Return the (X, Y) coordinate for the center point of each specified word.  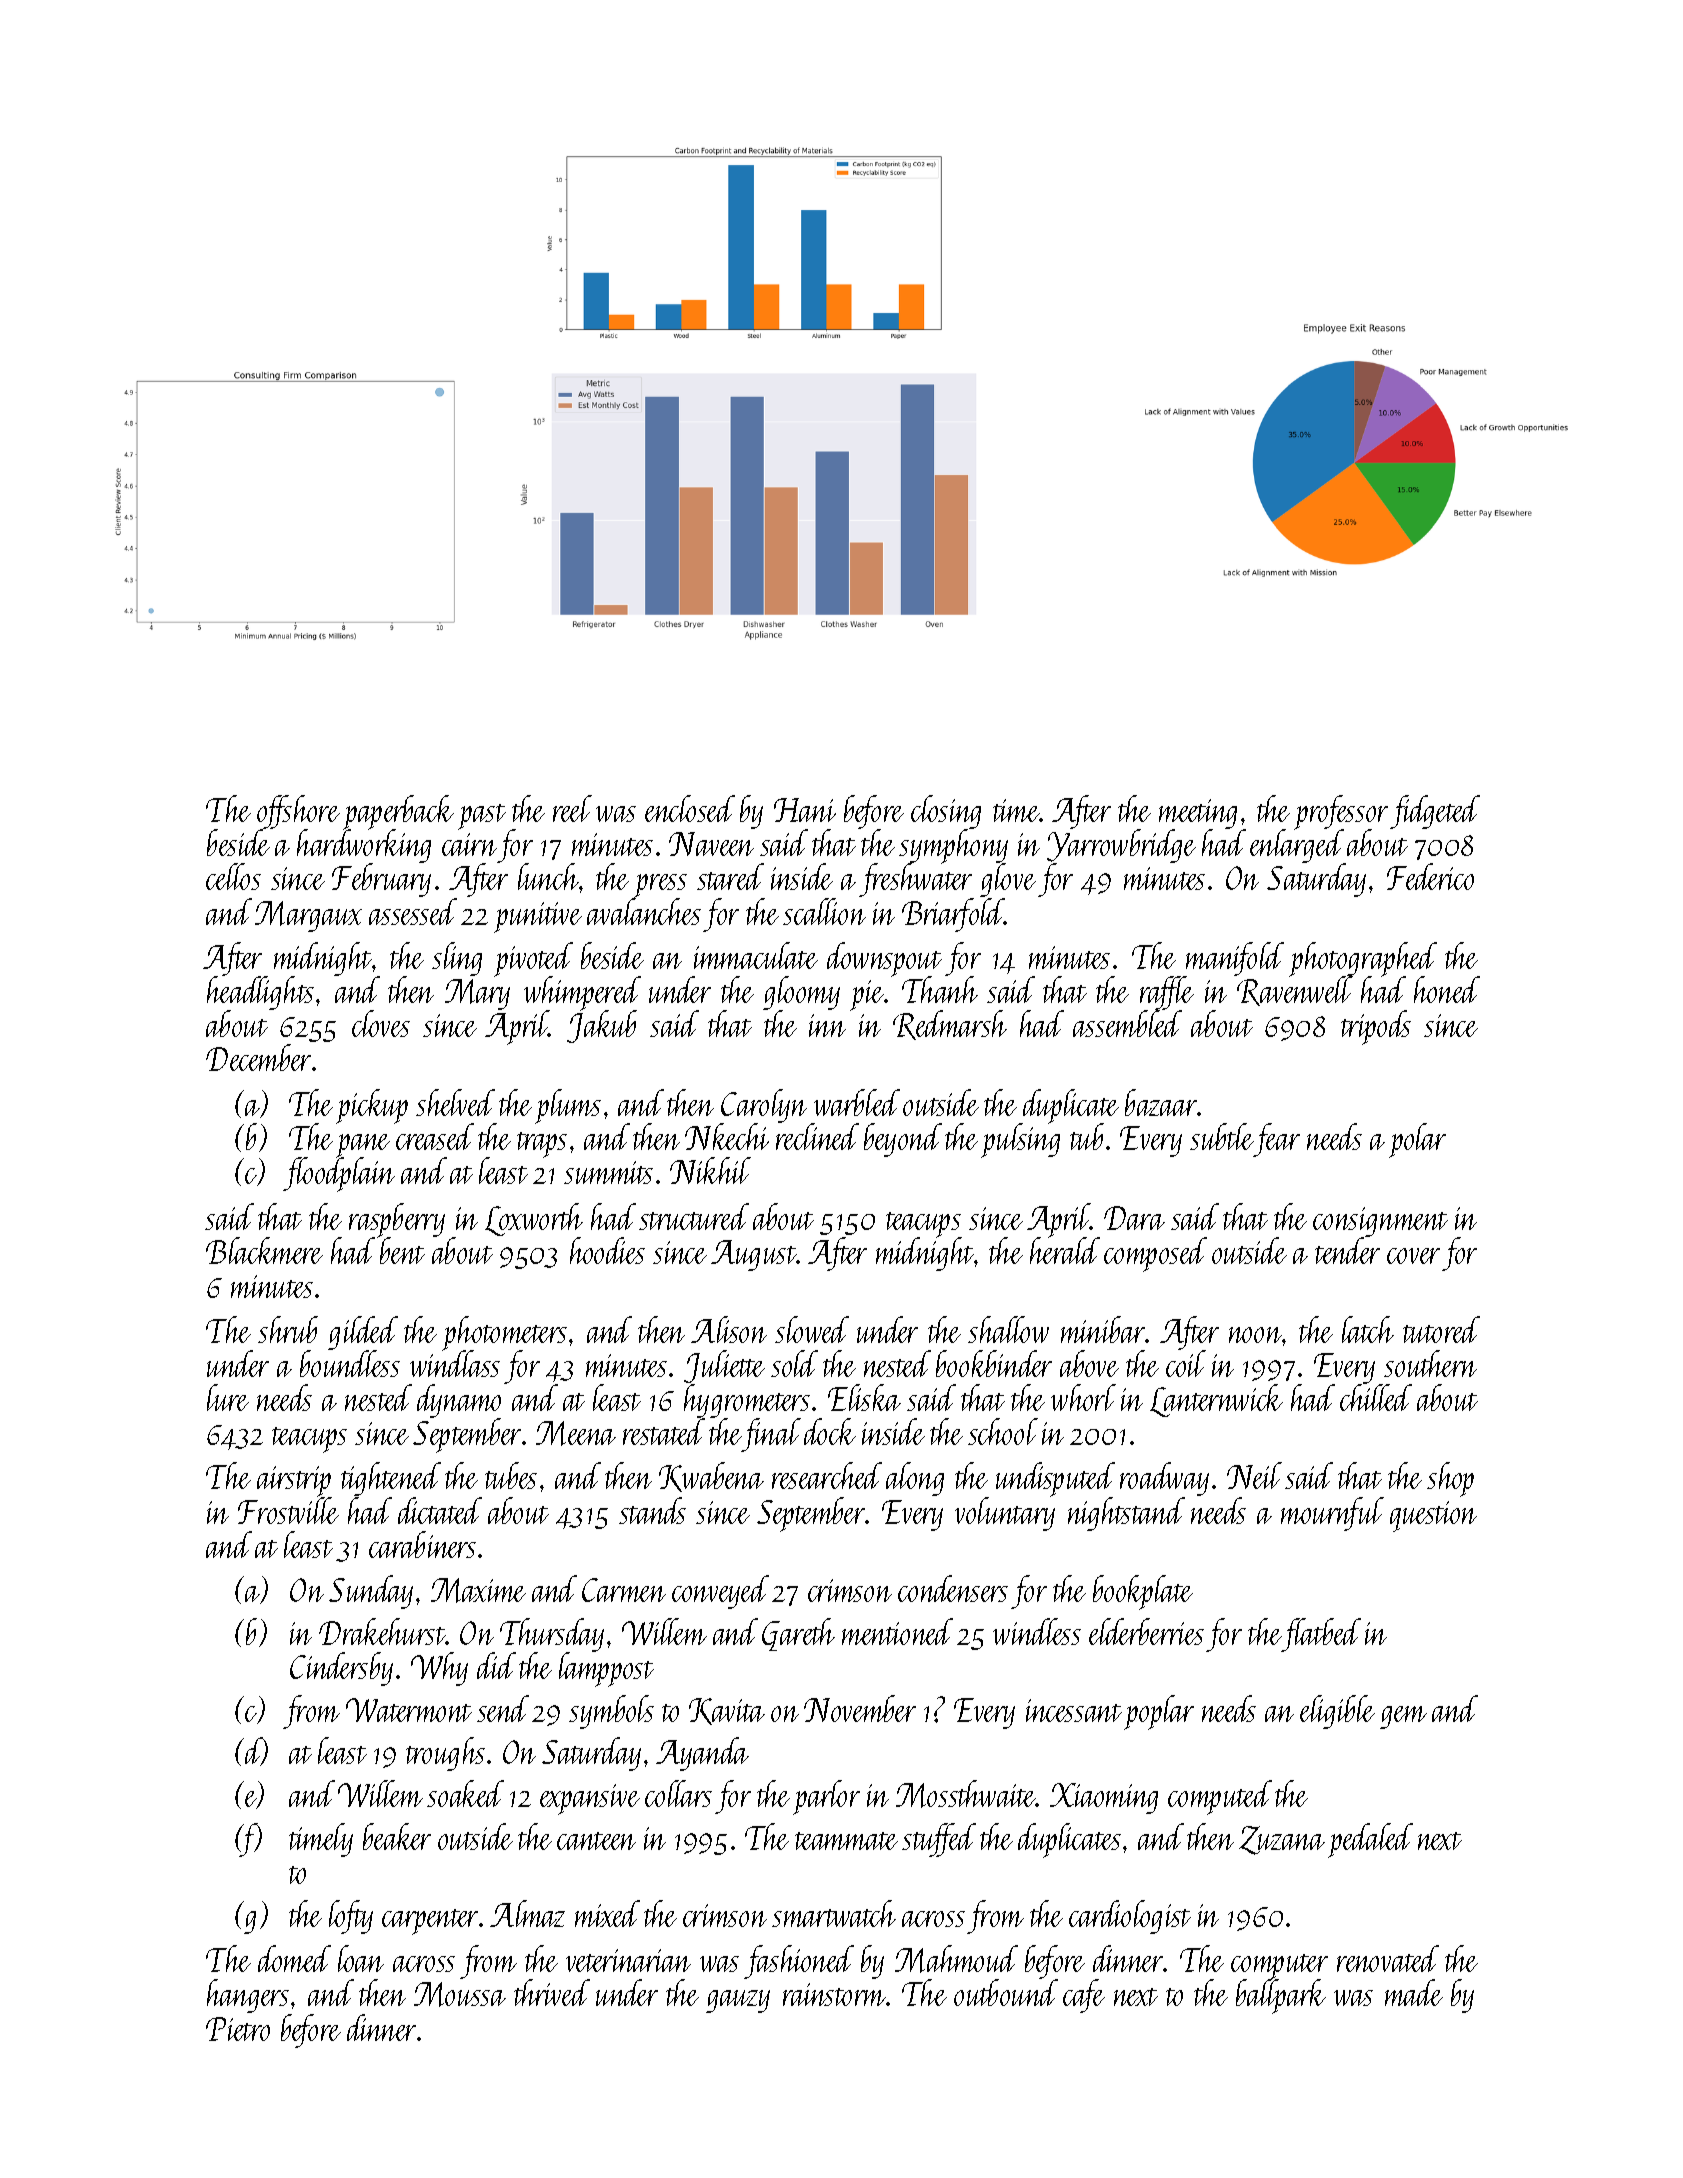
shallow (1008, 1329)
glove (1008, 880)
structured (694, 1216)
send (503, 1708)
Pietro (238, 2029)
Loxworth (534, 1219)
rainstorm (834, 1994)
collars (678, 1793)
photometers (504, 1333)
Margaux (308, 916)
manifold (1235, 959)
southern (1430, 1363)
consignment (1380, 1222)
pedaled (1370, 1840)
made (1414, 1992)
